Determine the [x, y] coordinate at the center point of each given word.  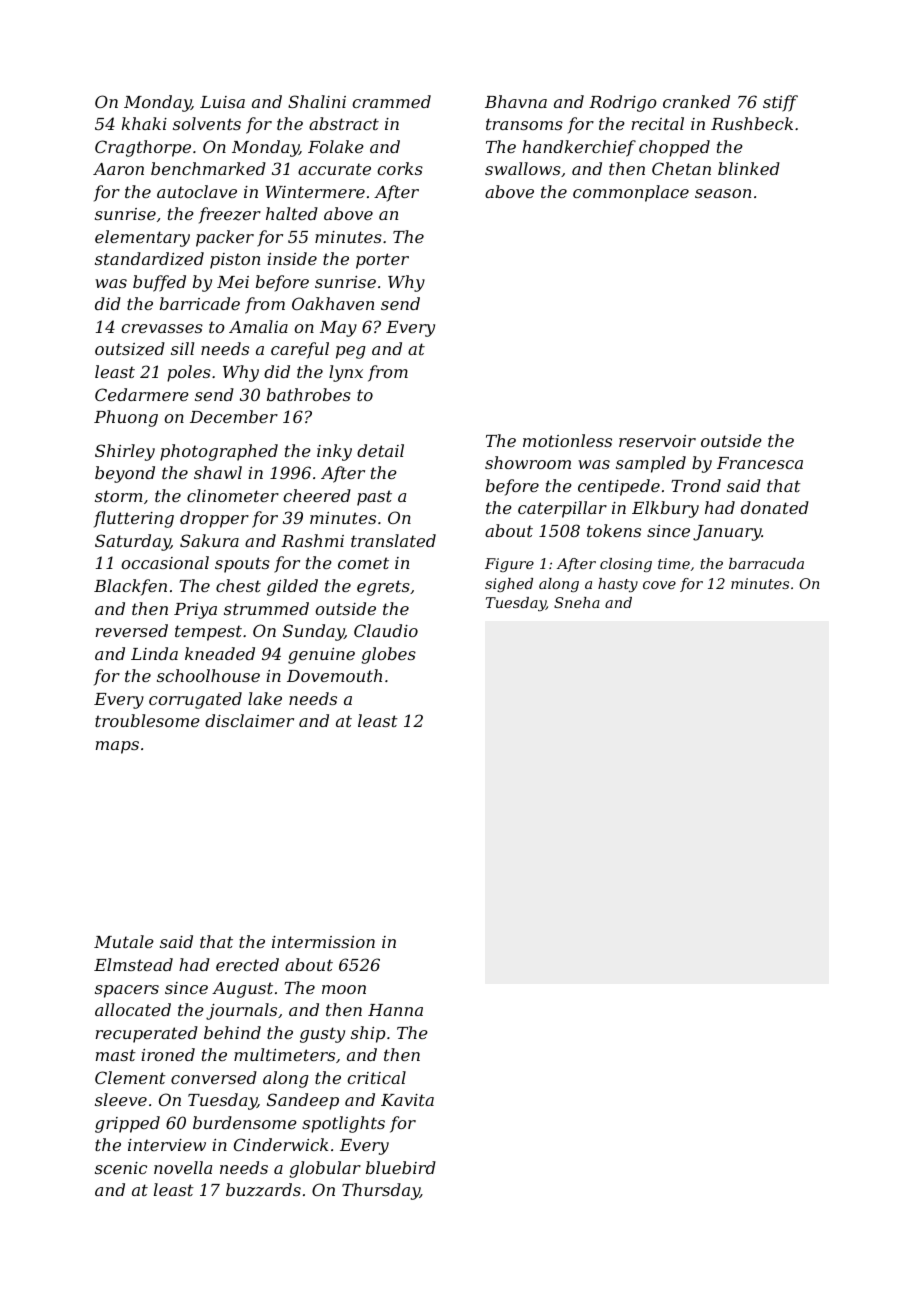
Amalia [258, 326]
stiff [780, 103]
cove [659, 585]
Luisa [222, 102]
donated [775, 507]
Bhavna [516, 101]
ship [368, 1034]
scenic [121, 1168]
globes [388, 655]
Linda [154, 653]
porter [382, 261]
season [723, 193]
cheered [317, 495]
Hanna [395, 1010]
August [242, 990]
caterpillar [562, 509]
